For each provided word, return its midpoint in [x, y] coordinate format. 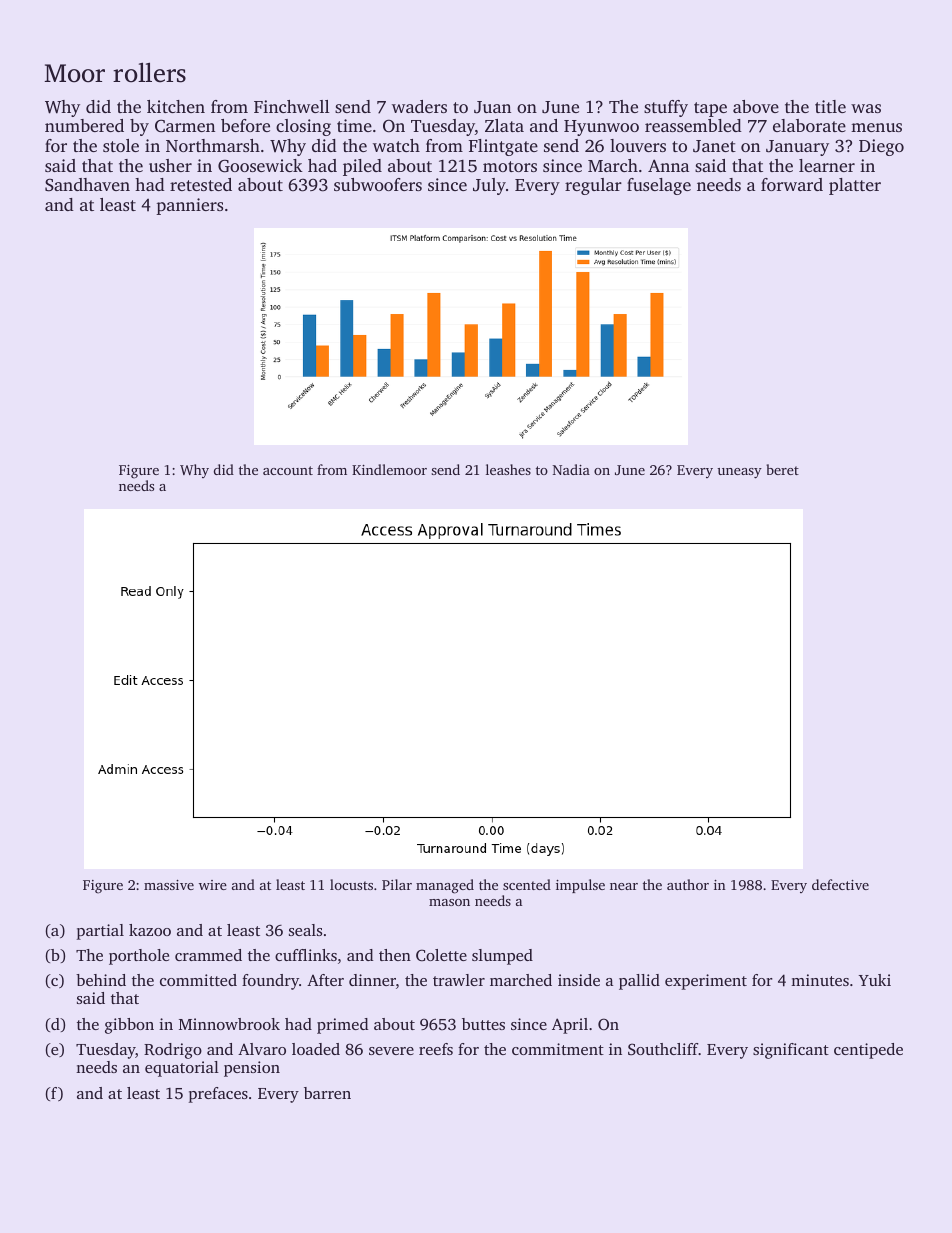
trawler [459, 980]
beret [782, 469]
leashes [508, 469]
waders [419, 106]
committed [198, 980]
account [288, 470]
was [866, 108]
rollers [149, 72]
